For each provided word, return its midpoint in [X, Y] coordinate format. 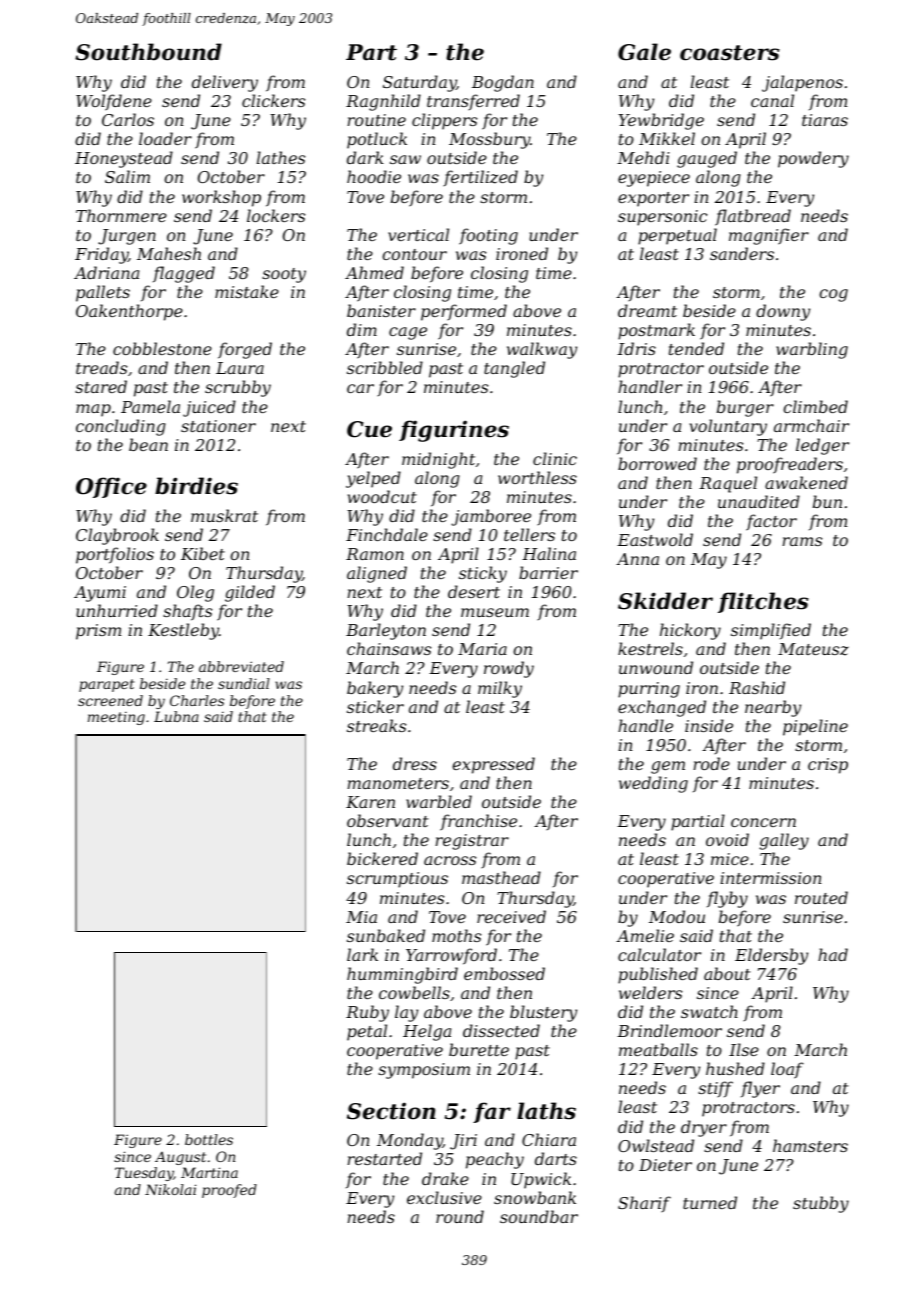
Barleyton [386, 631]
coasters [730, 53]
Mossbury [489, 140]
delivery [225, 83]
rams [802, 541]
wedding [653, 784]
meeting [116, 718]
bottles [209, 1139]
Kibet [203, 553]
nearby [773, 708]
